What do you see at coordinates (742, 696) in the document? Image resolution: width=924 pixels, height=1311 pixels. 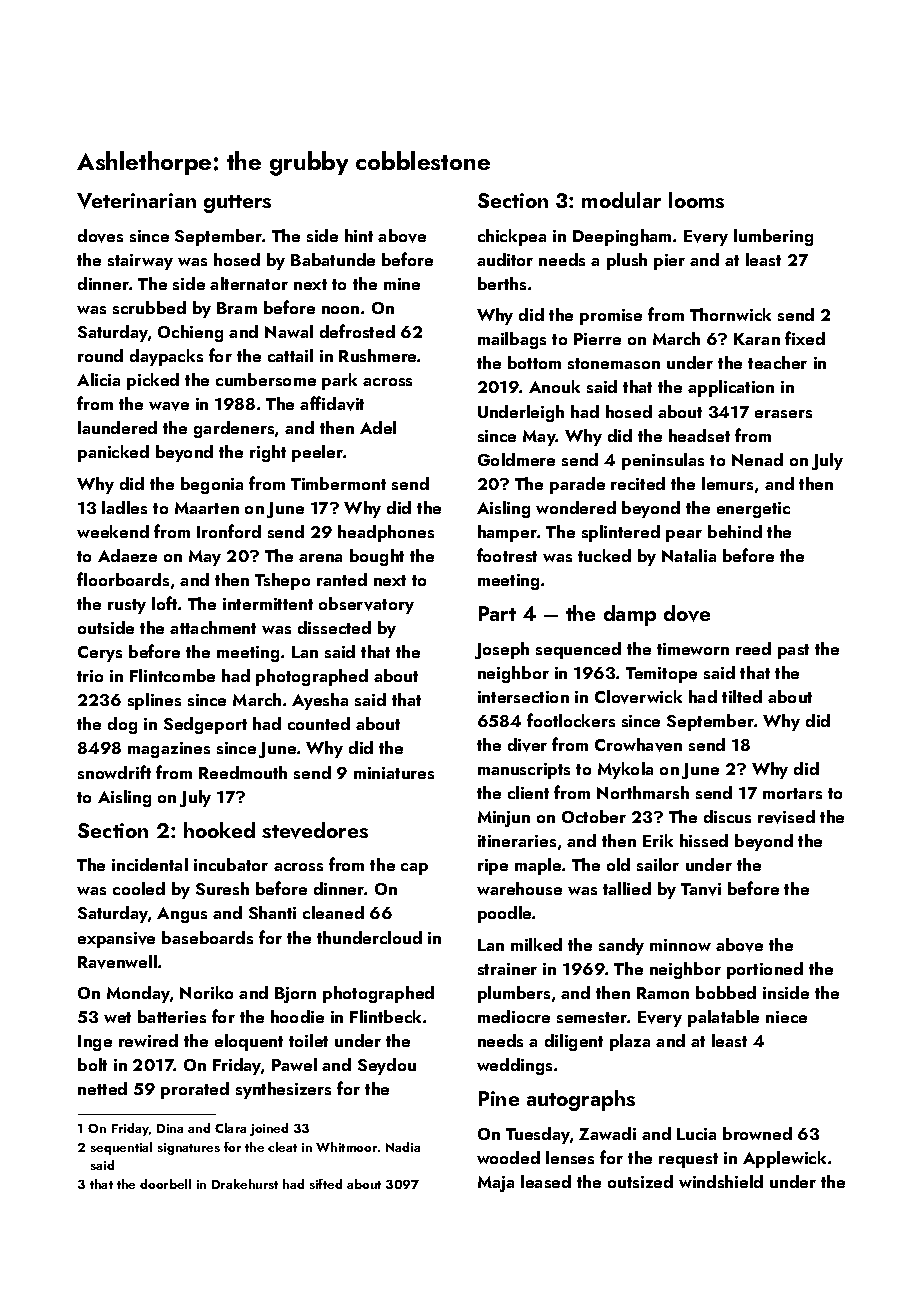 I see `tilted` at bounding box center [742, 696].
